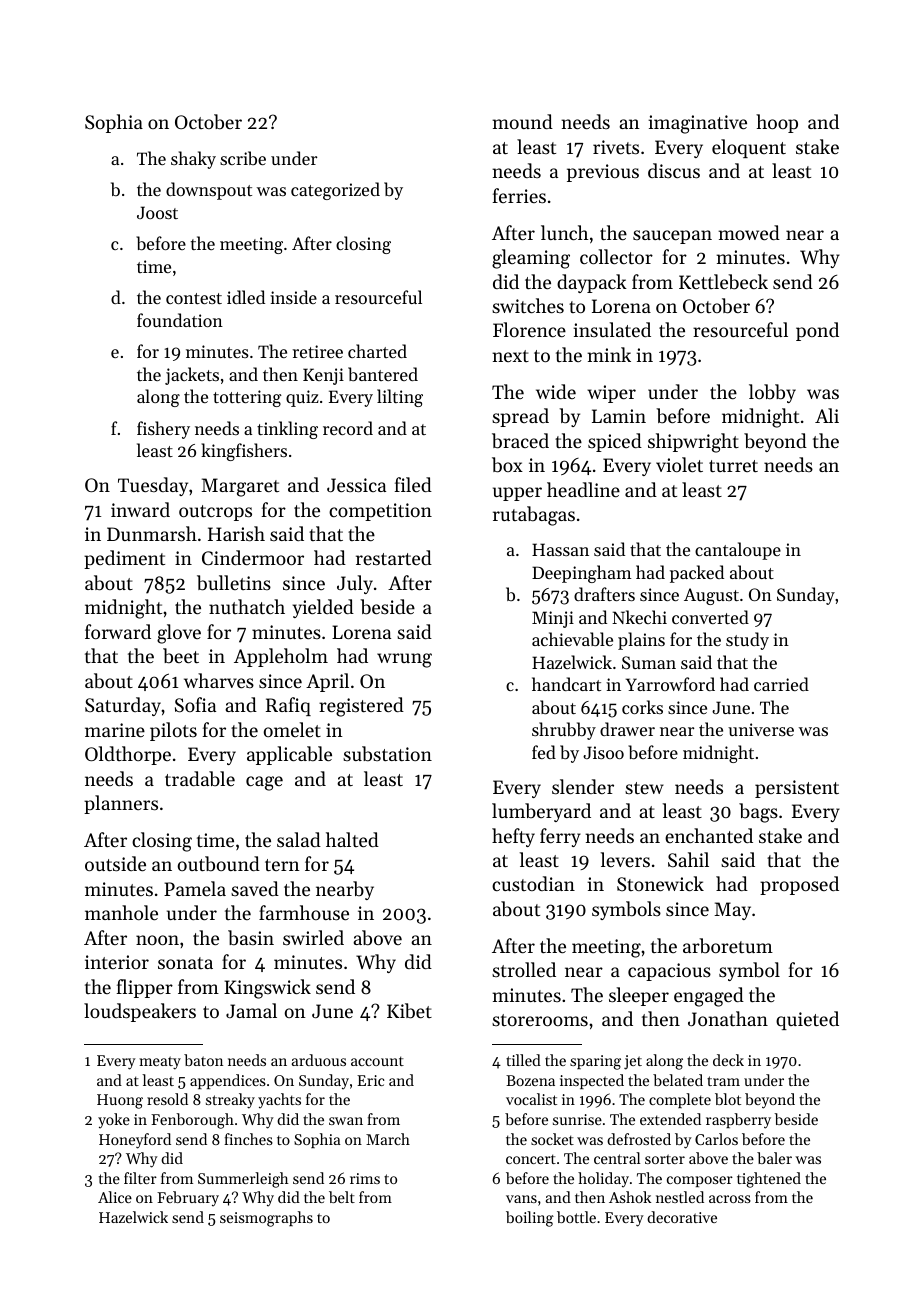 The height and width of the screenshot is (1311, 924). Describe the element at coordinates (244, 452) in the screenshot. I see `kingfishers` at that location.
